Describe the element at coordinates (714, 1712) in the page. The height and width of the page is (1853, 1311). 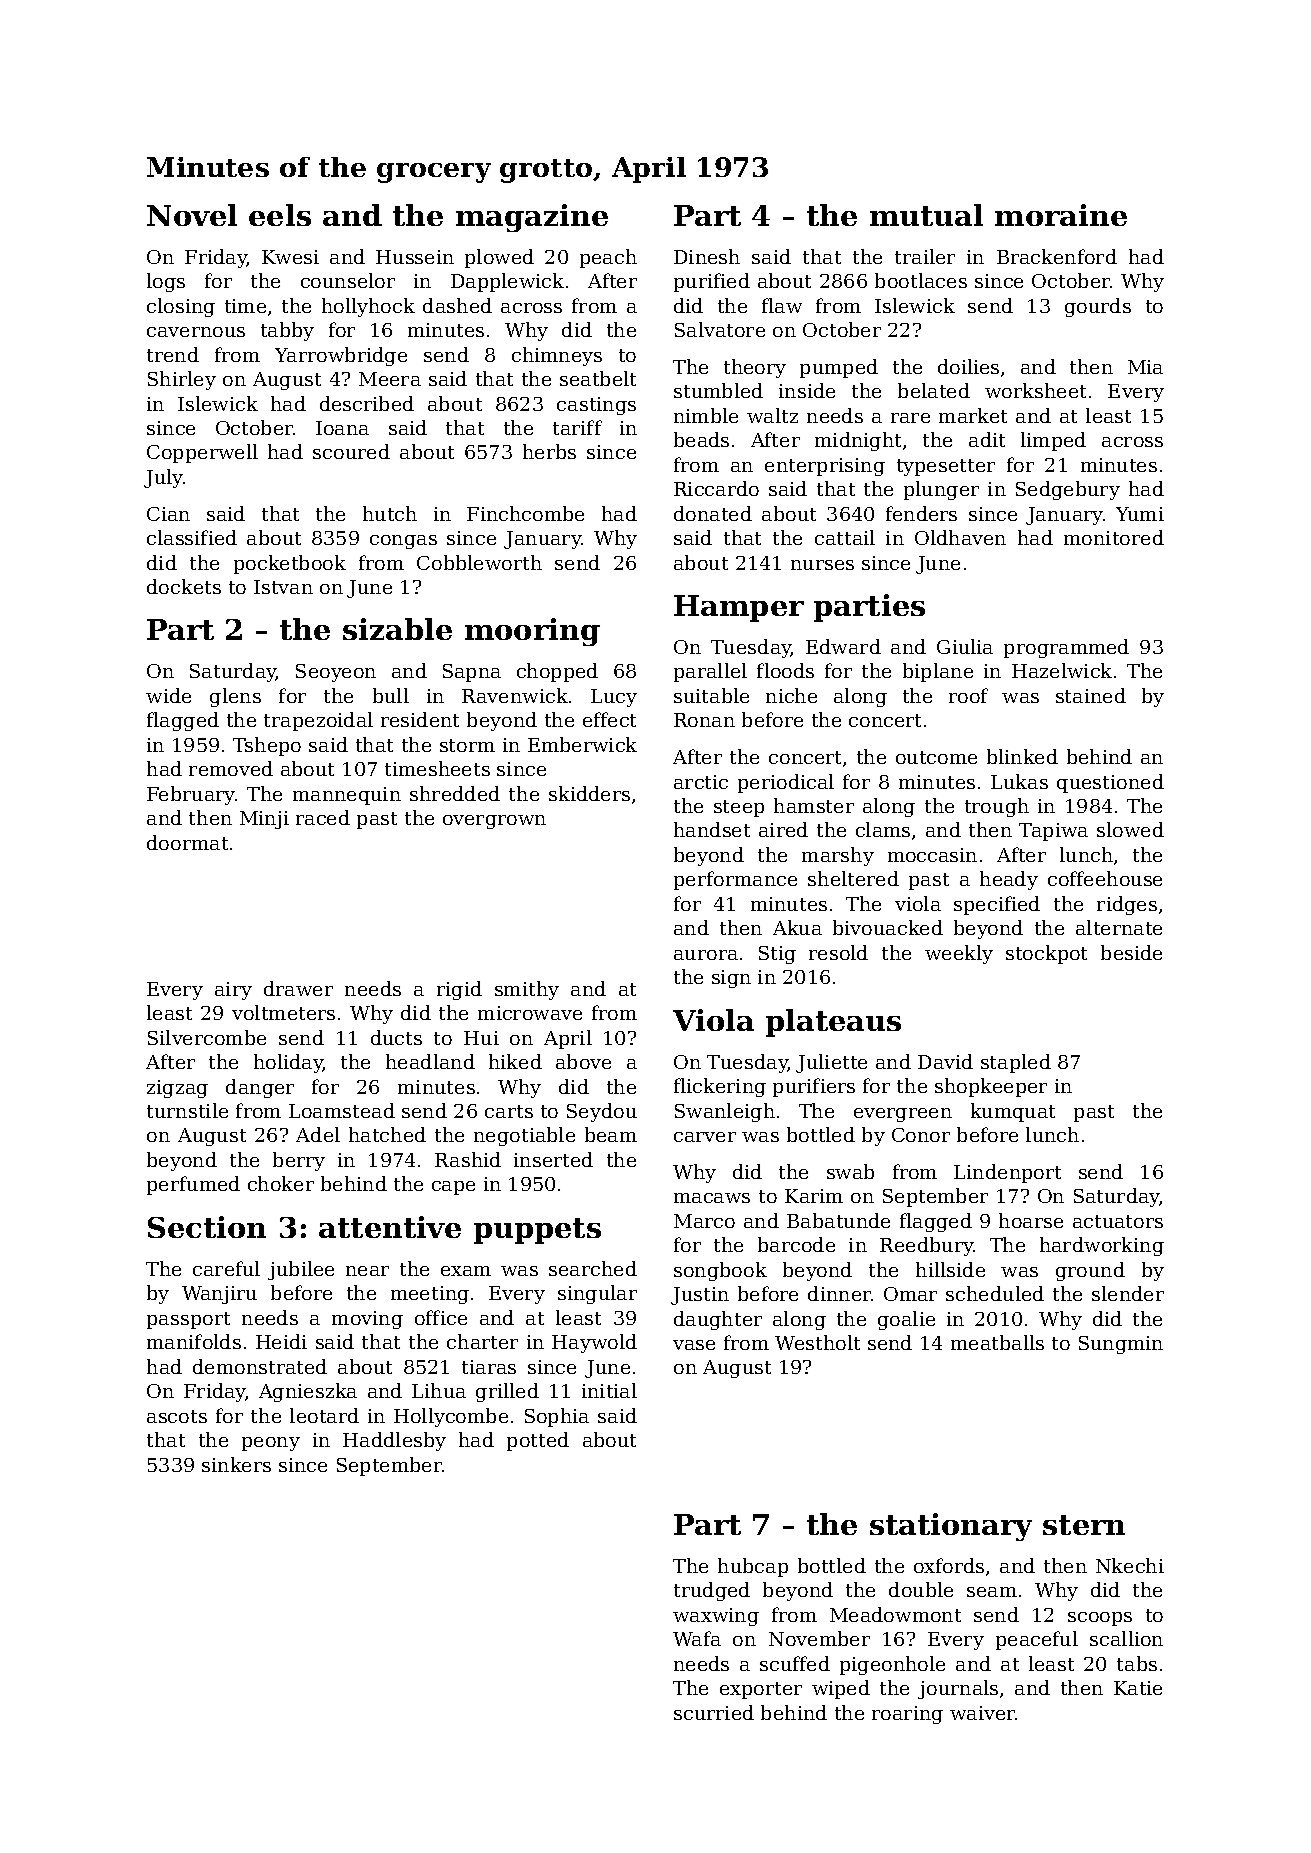
I see `scurried` at that location.
